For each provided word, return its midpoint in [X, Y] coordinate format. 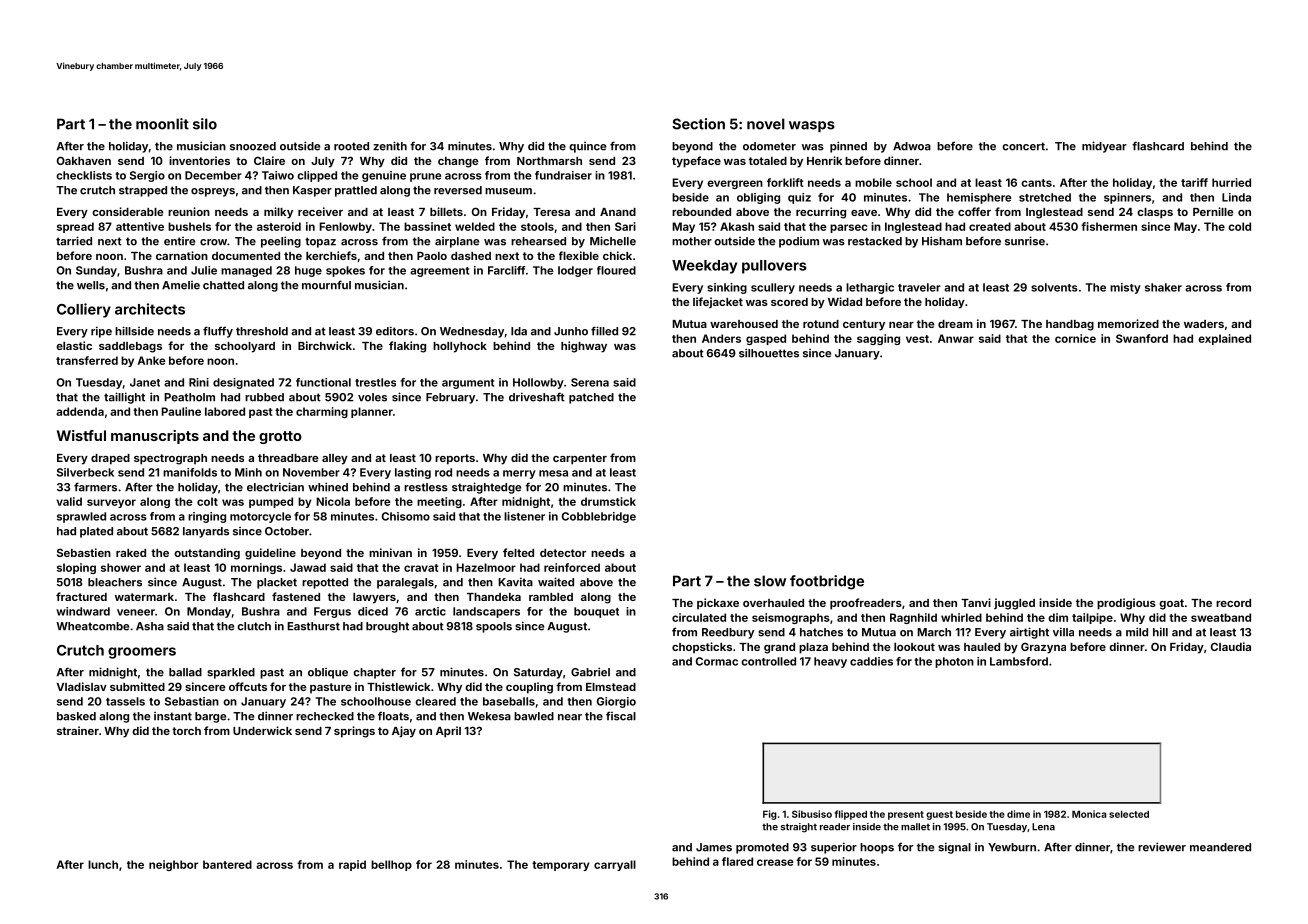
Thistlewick [398, 686]
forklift [785, 182]
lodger [575, 271]
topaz [320, 242]
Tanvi [976, 602]
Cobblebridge [599, 517]
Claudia [1231, 646]
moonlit [162, 124]
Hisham [942, 241]
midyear [1104, 147]
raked [131, 553]
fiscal [621, 716]
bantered [227, 864]
